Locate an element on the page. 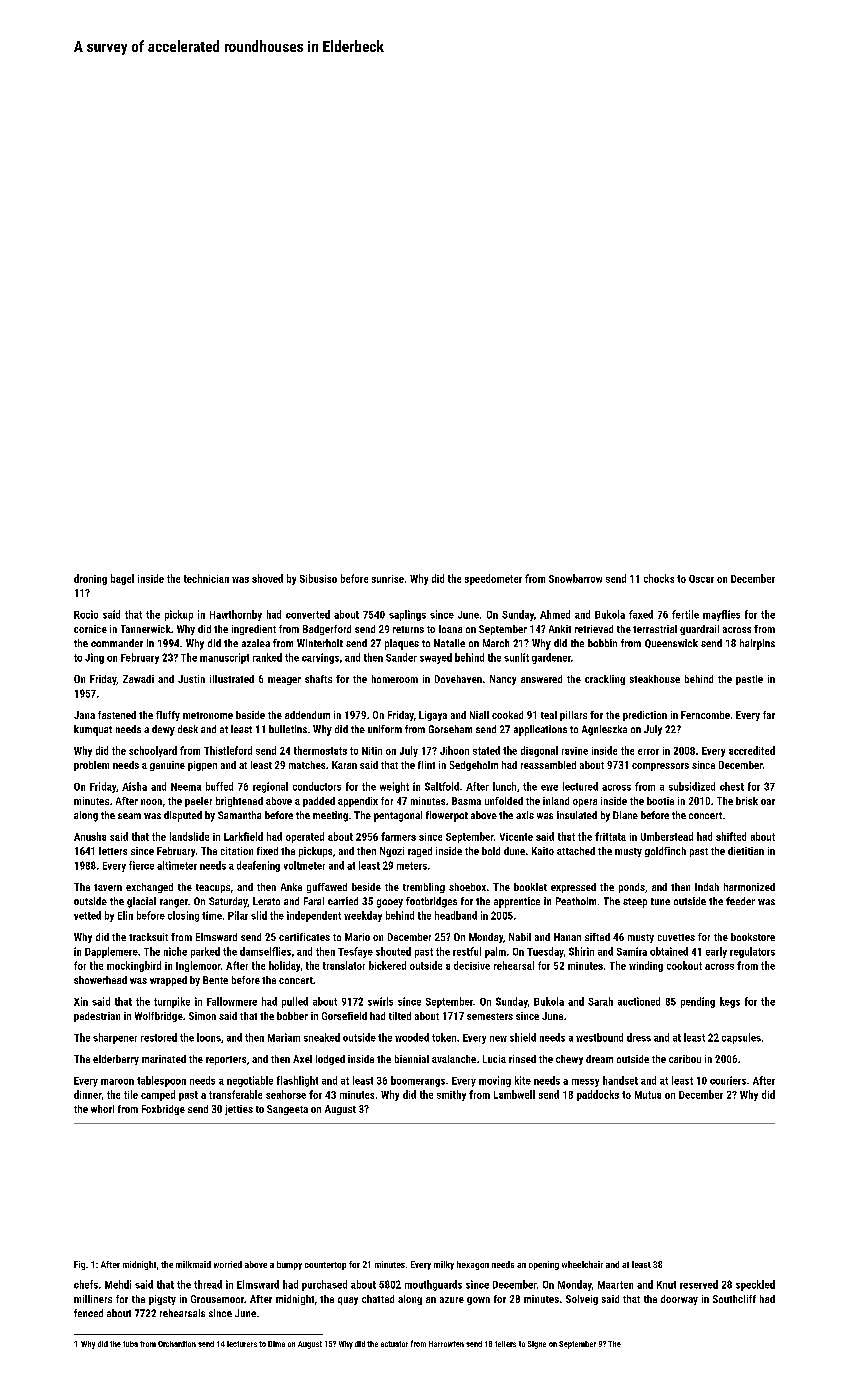 The height and width of the page is (1400, 849). Mario is located at coordinates (357, 937).
